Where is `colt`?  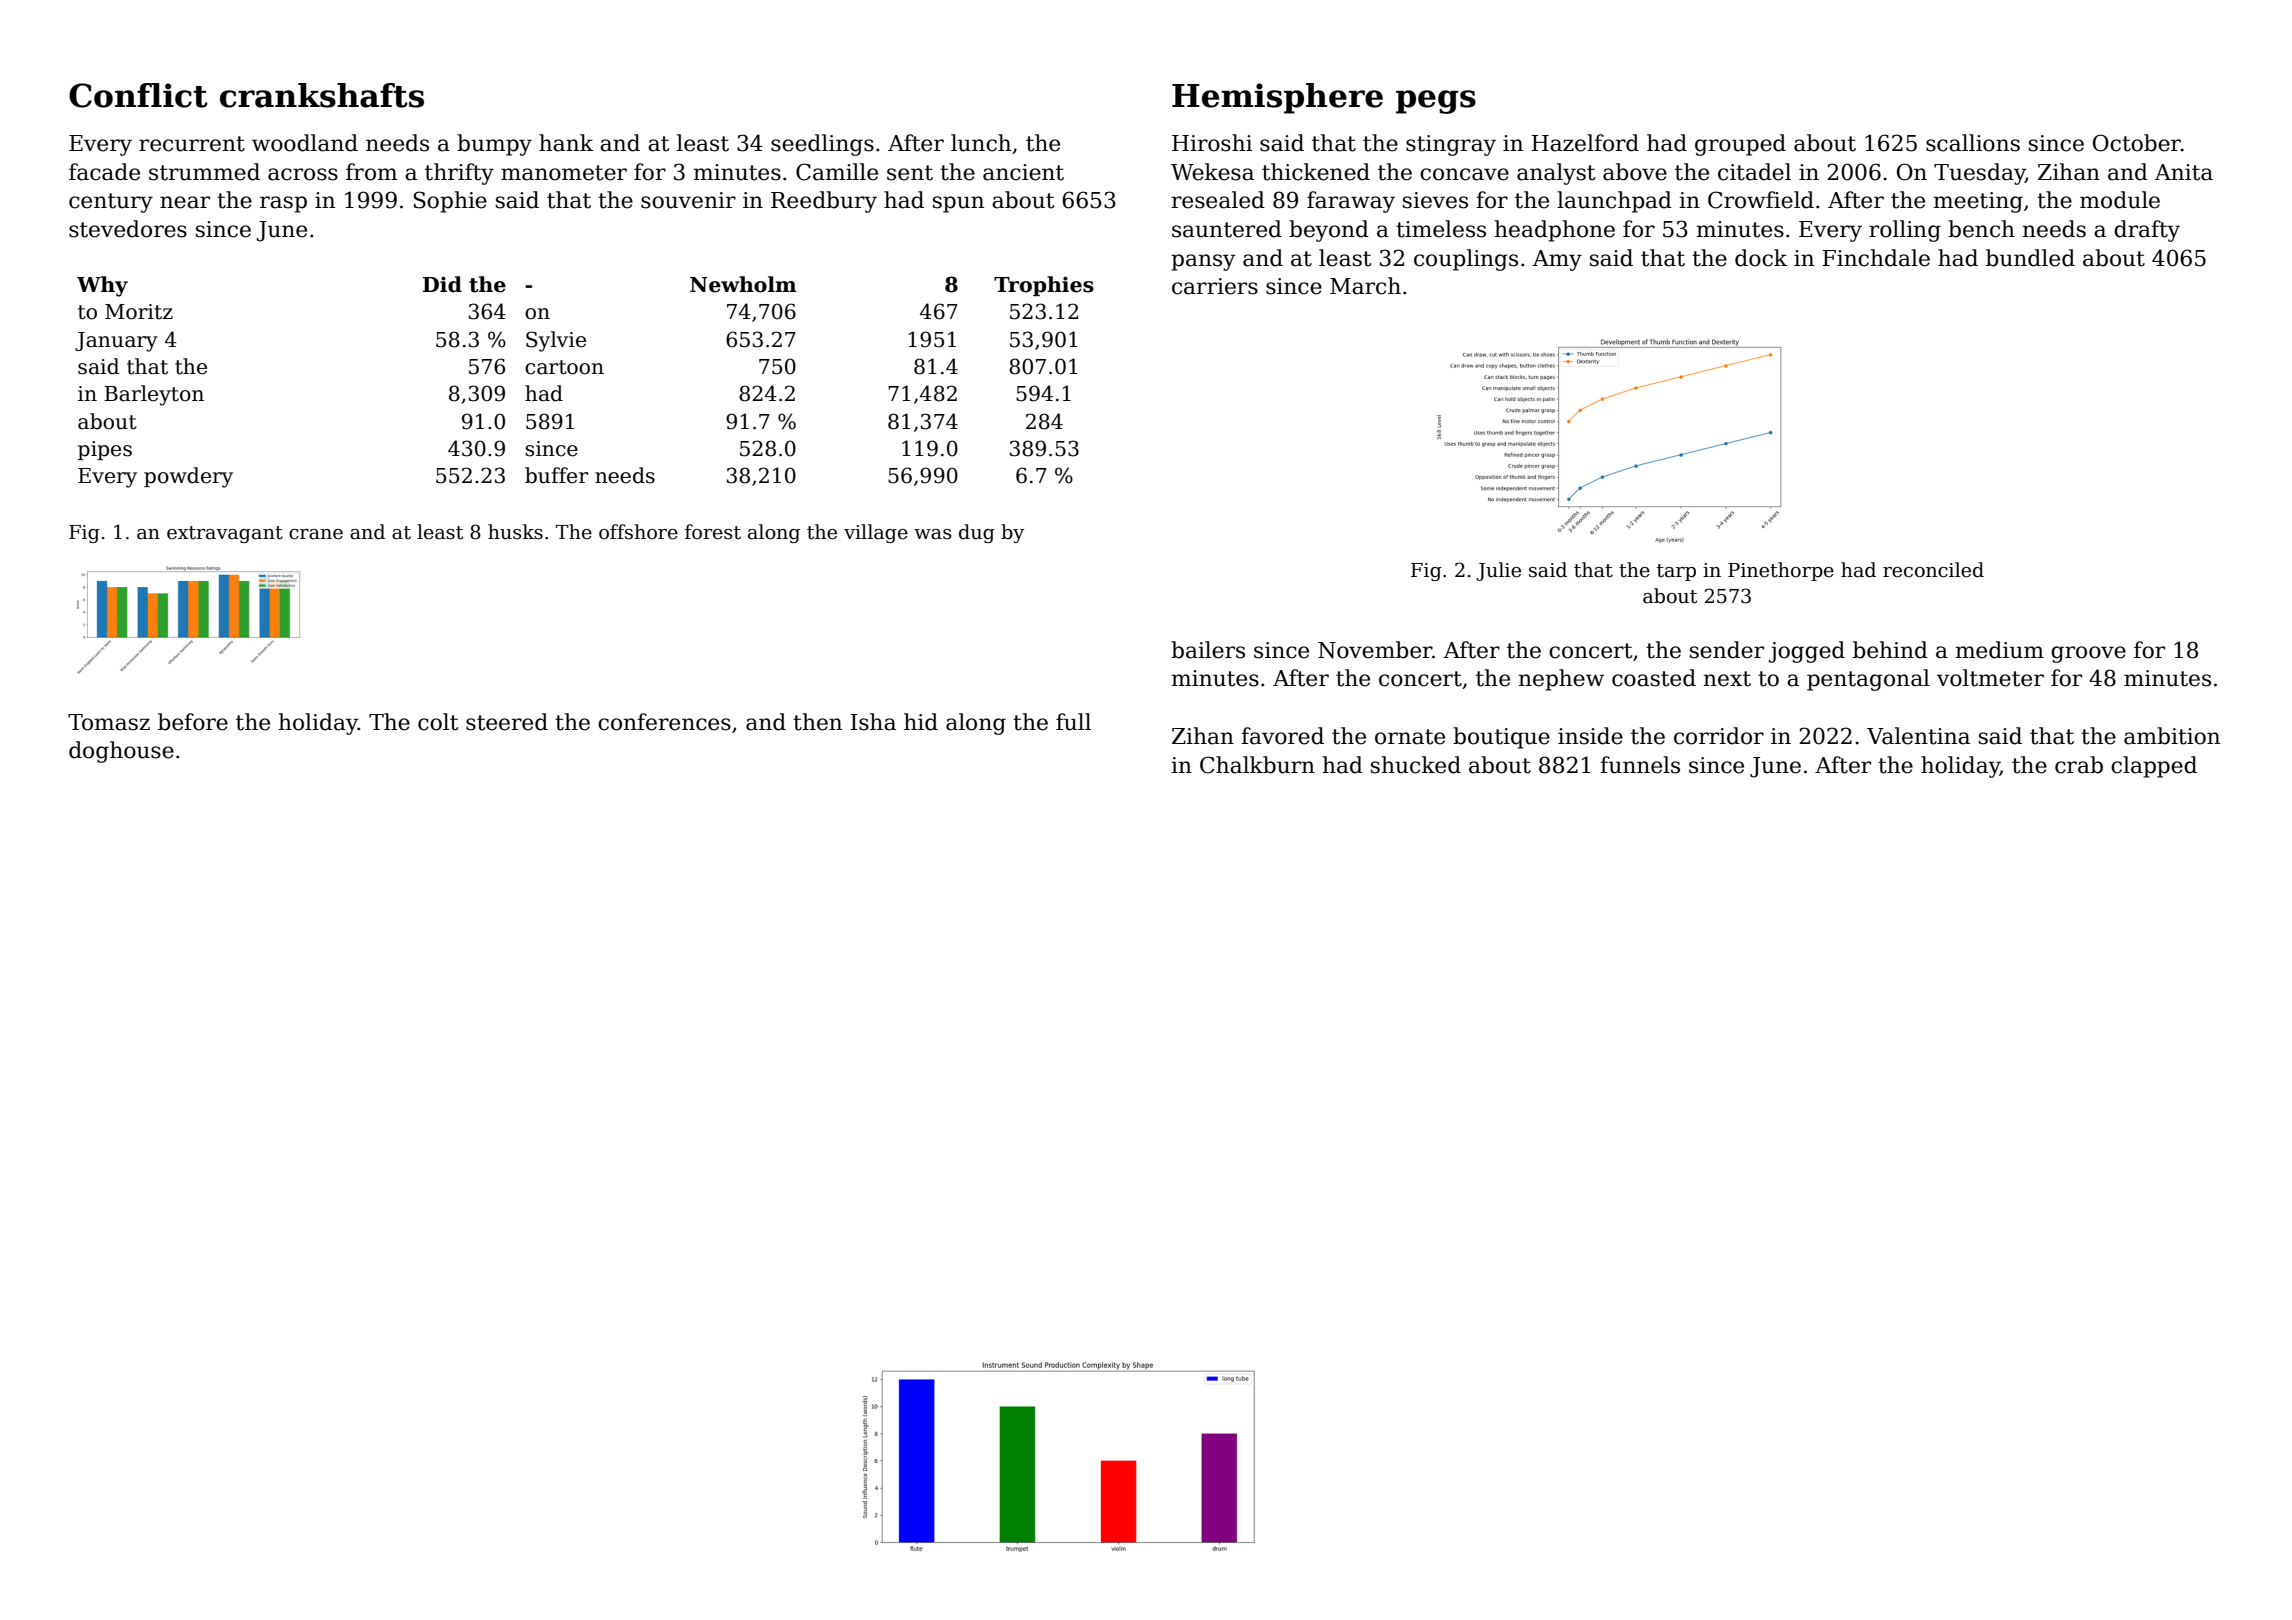
colt is located at coordinates (438, 722).
